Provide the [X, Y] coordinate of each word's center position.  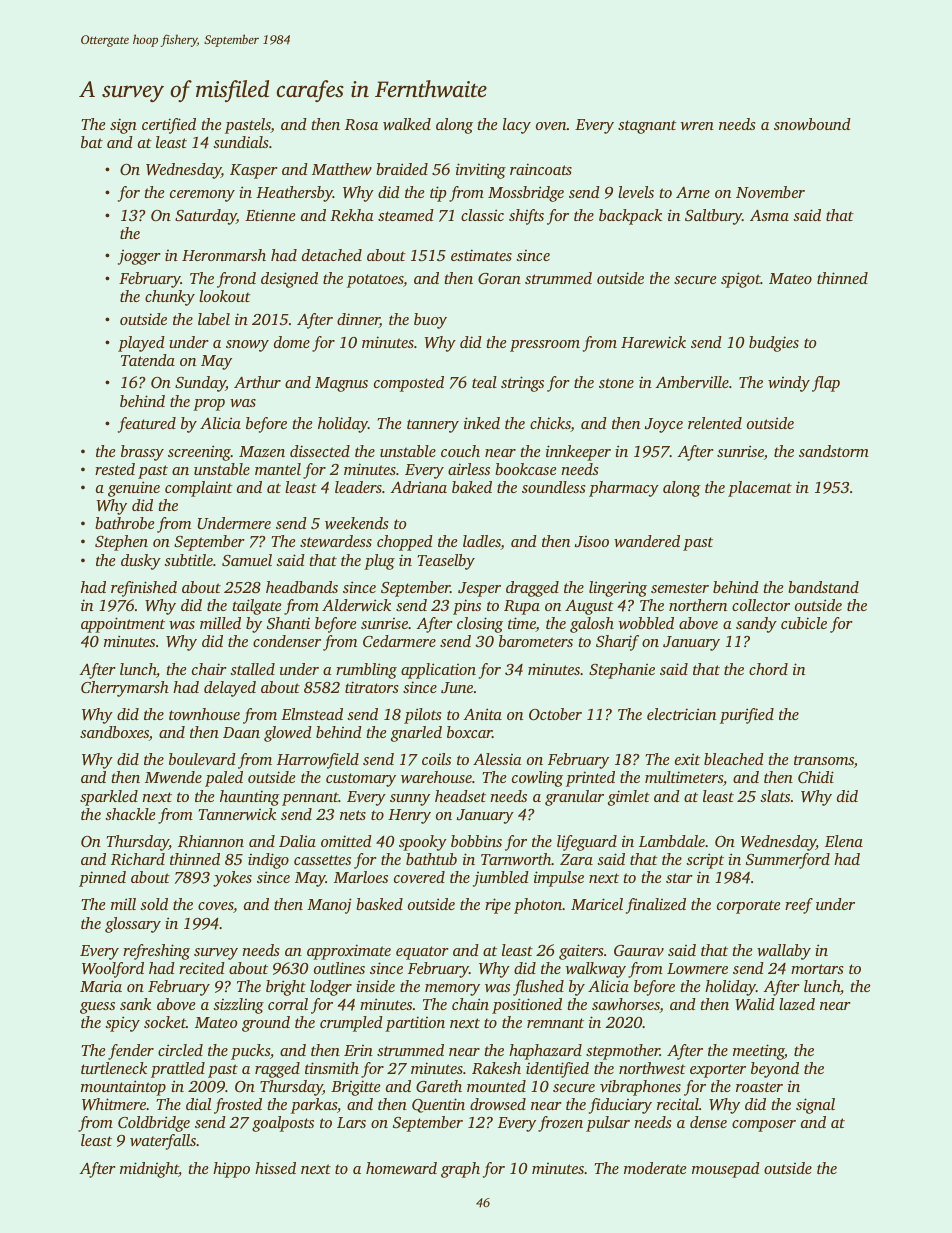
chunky [170, 298]
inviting [481, 171]
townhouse [204, 714]
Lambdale [672, 841]
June [457, 687]
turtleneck [114, 1068]
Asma [769, 215]
